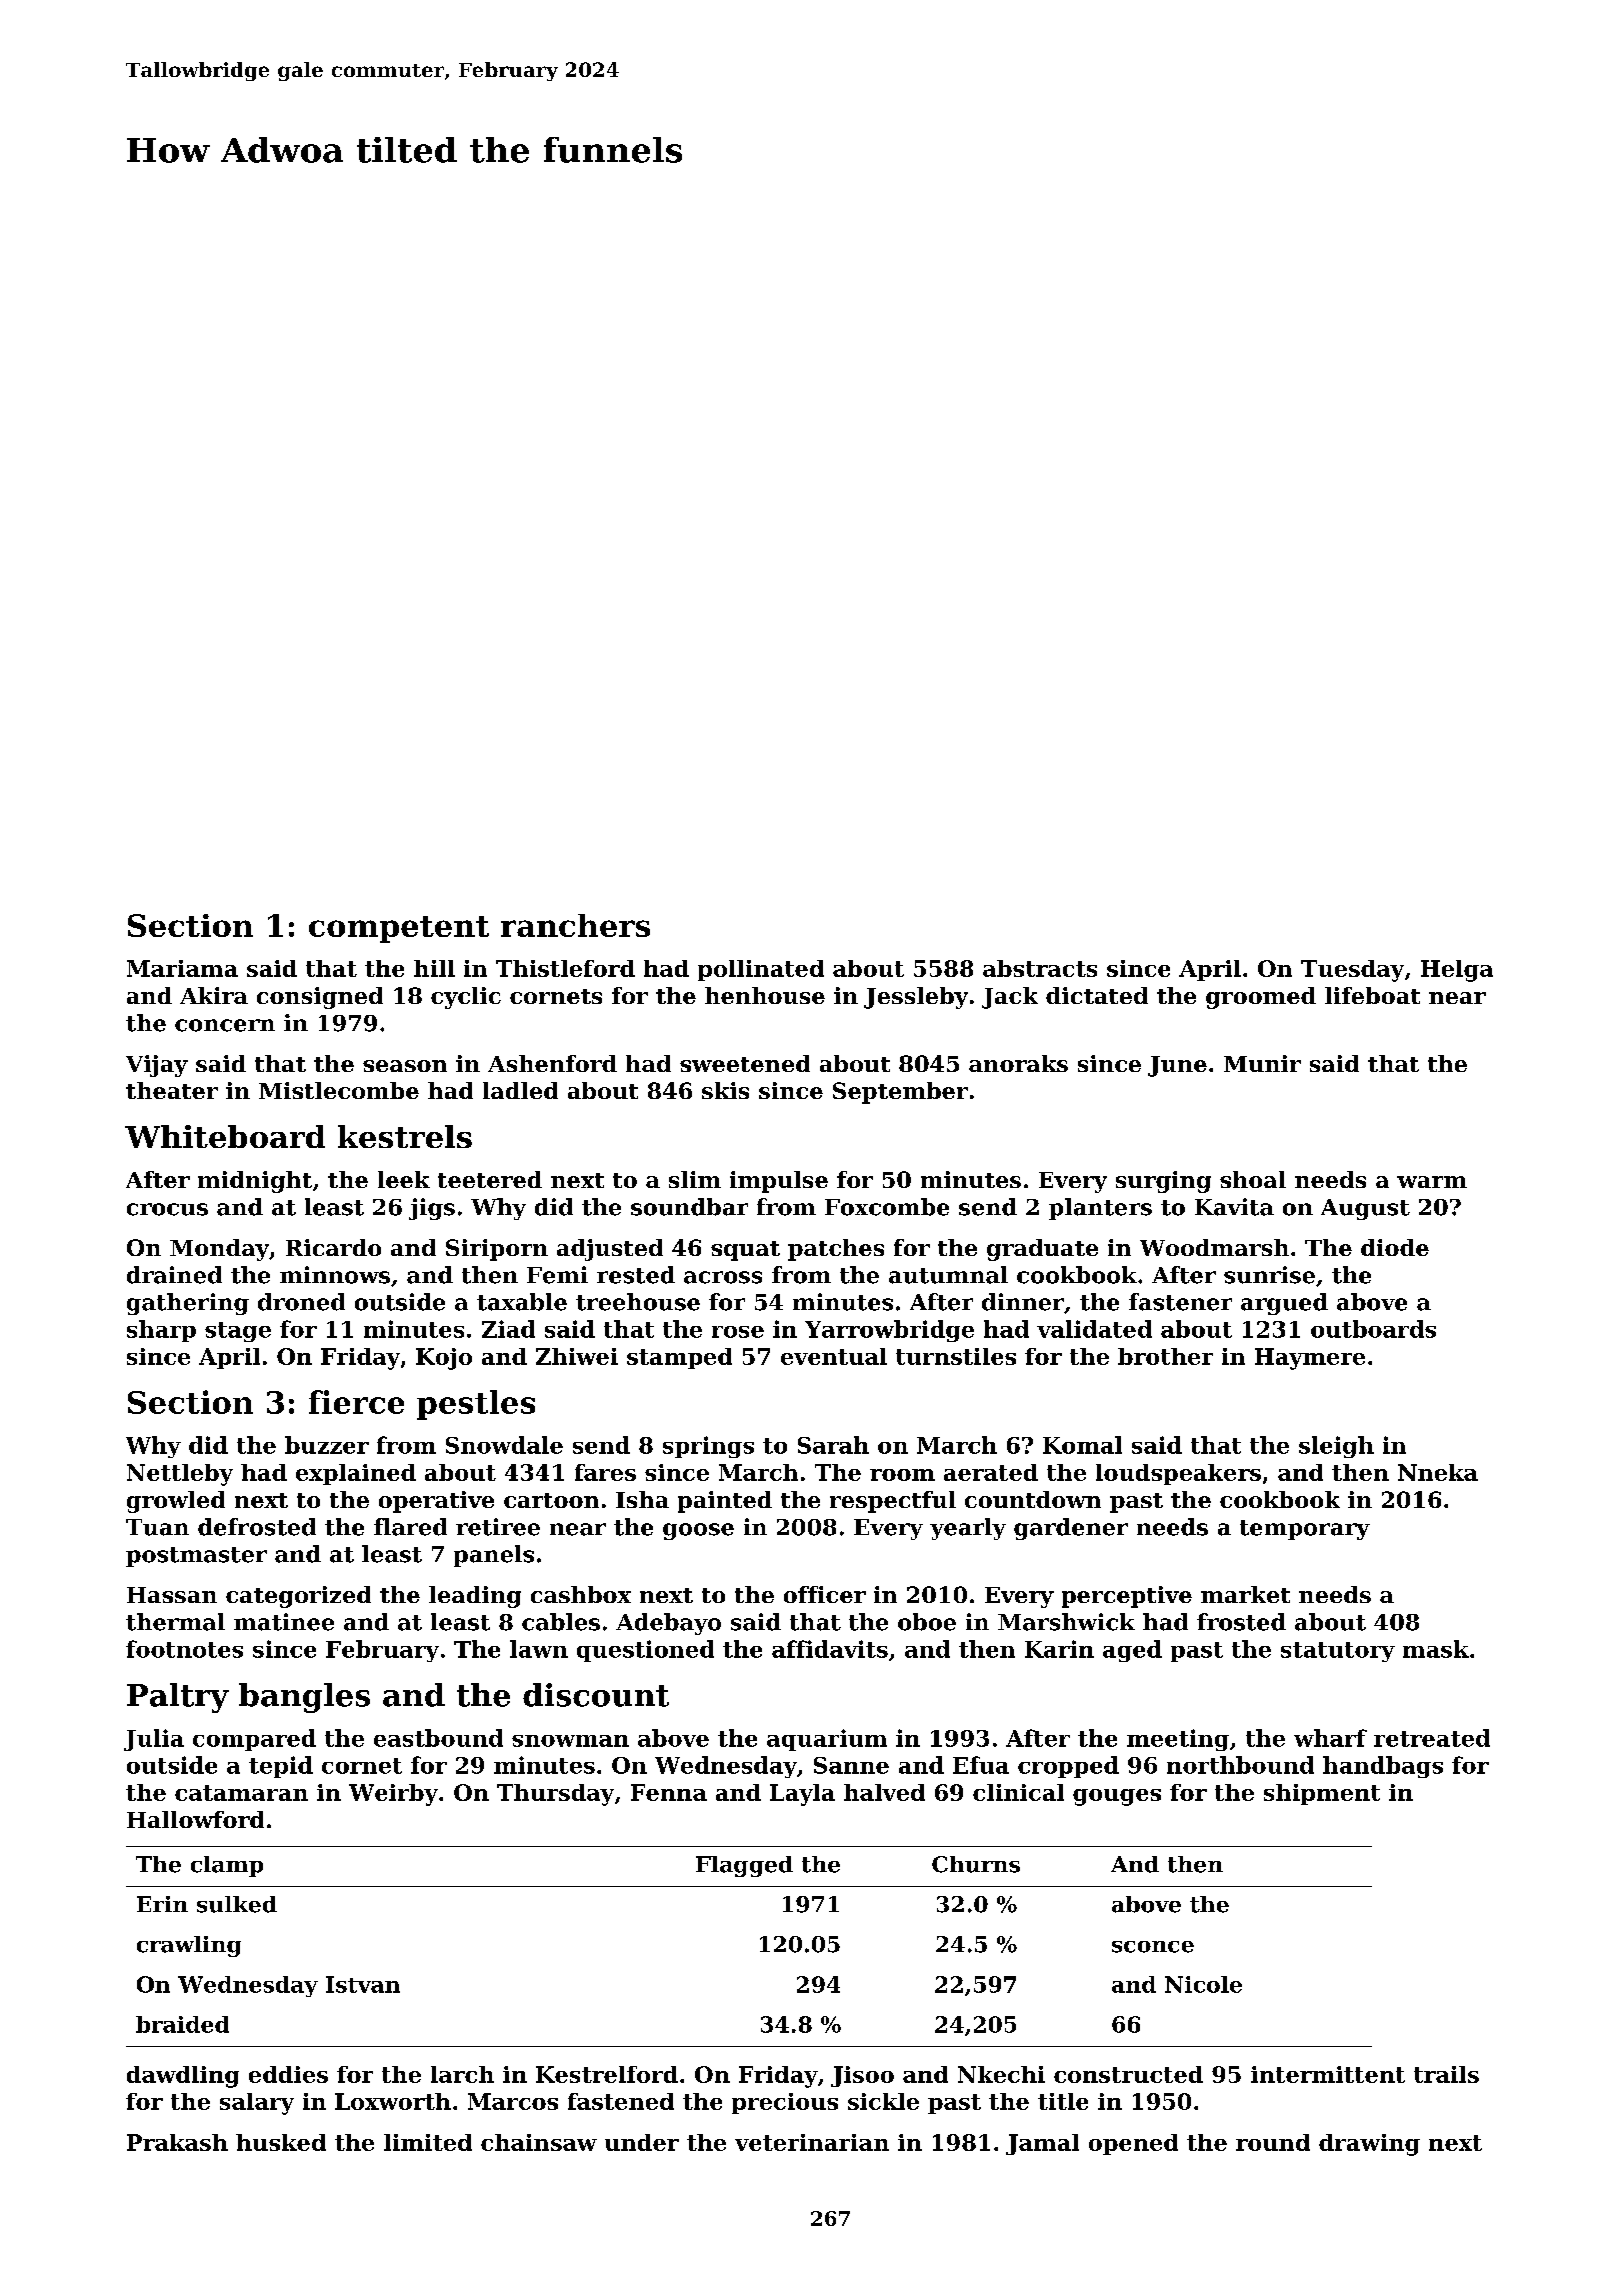 The image size is (1620, 2292). What do you see at coordinates (1177, 1066) in the page?
I see `June` at bounding box center [1177, 1066].
